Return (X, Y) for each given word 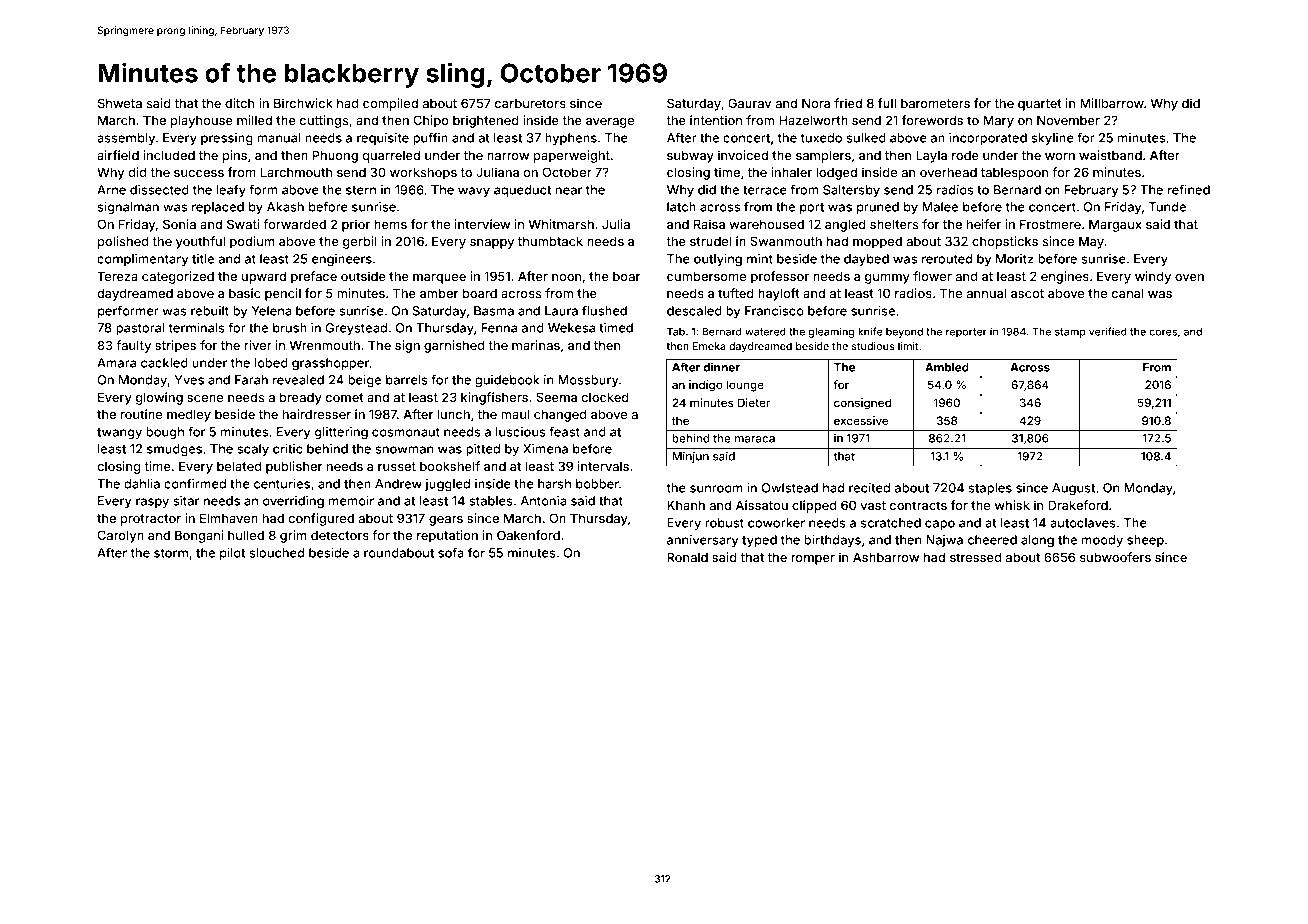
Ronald (687, 557)
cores (1163, 332)
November (1068, 120)
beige (364, 381)
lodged (836, 173)
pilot (232, 554)
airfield (118, 155)
